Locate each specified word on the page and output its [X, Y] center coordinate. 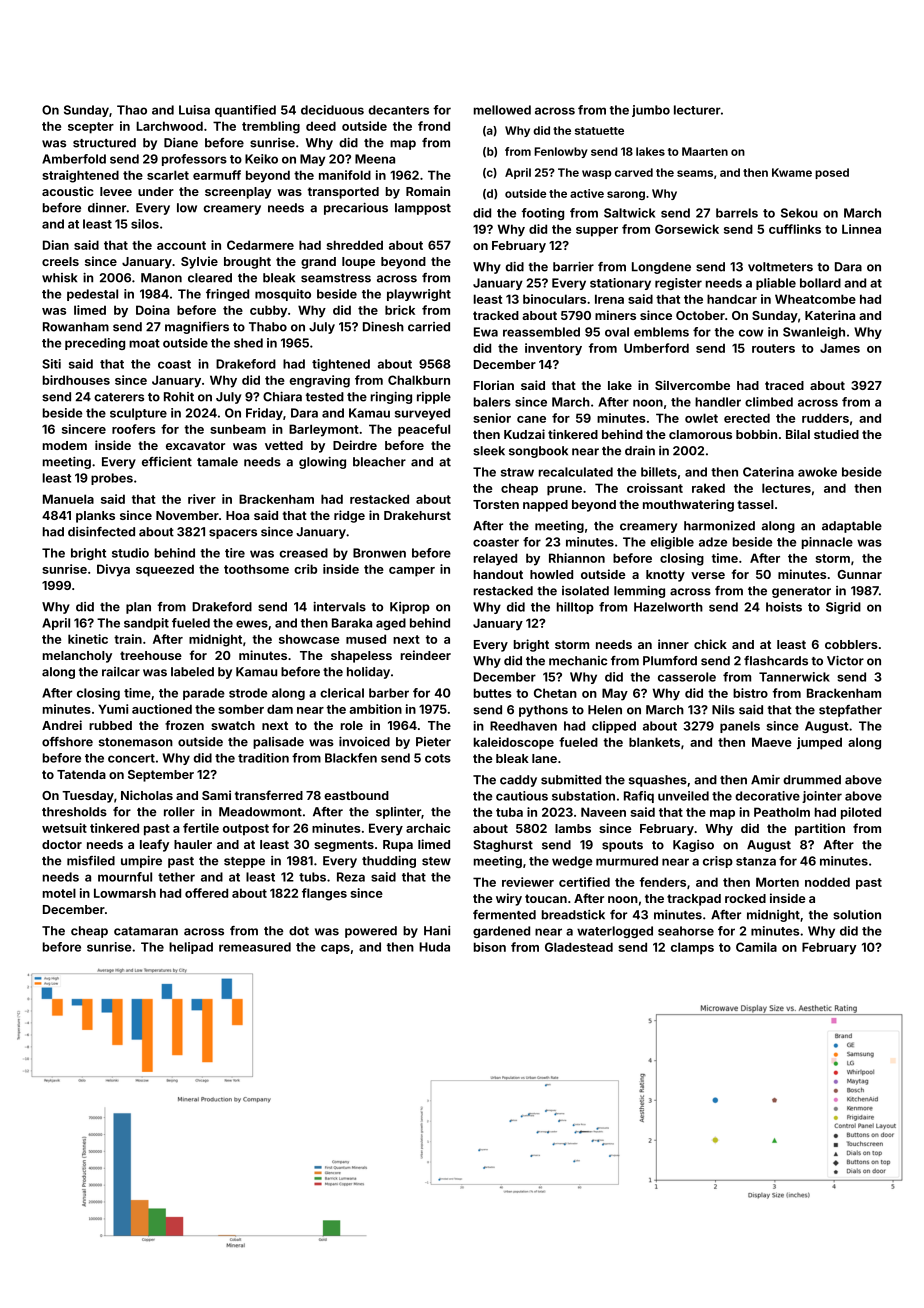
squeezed [165, 570]
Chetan [555, 693]
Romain [428, 191]
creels [60, 261]
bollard [820, 283]
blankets [654, 742]
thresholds [74, 812]
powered [371, 932]
